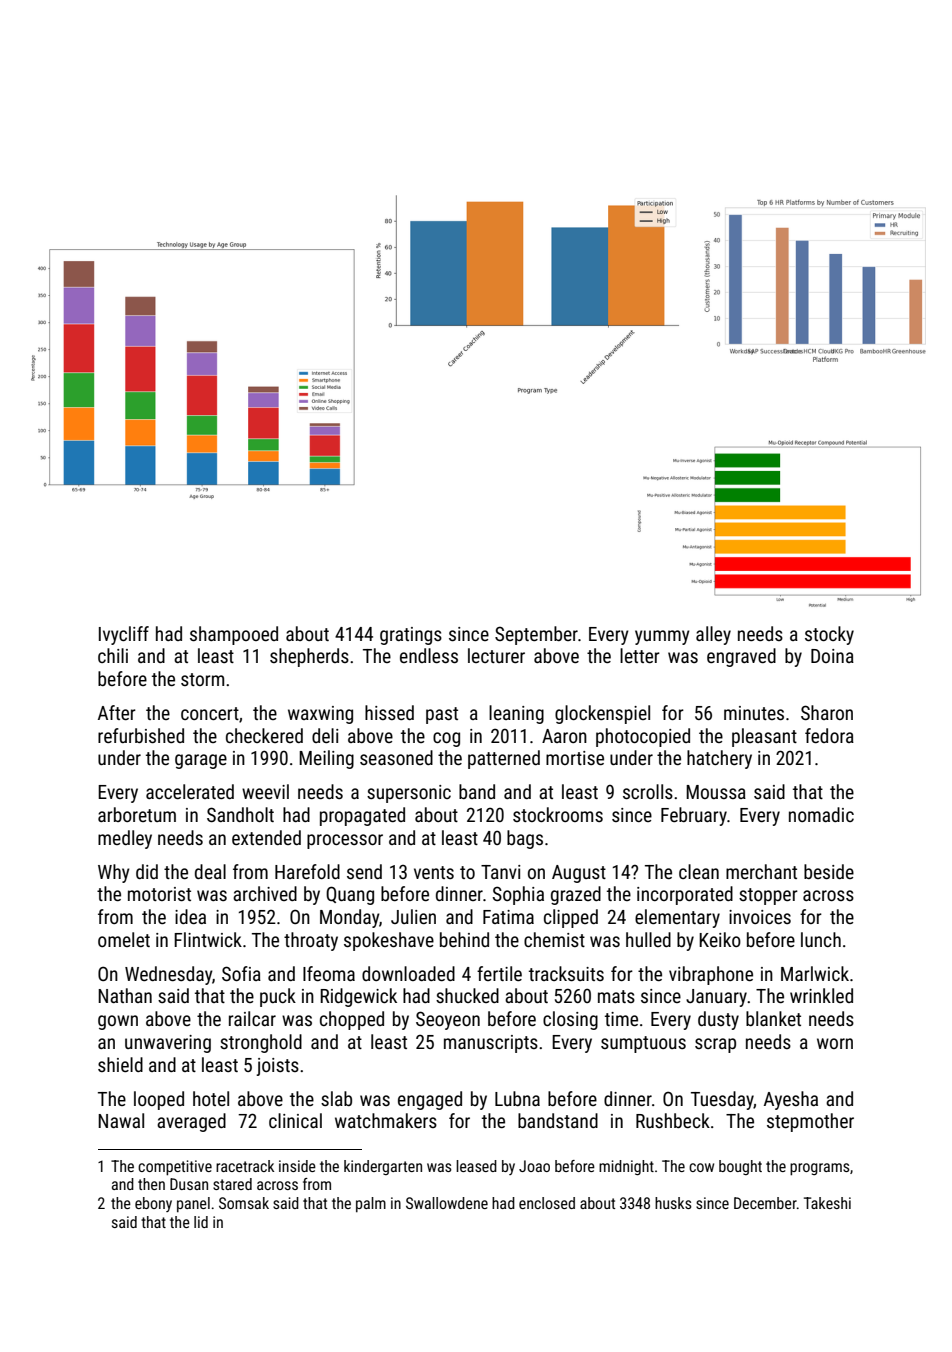 The width and height of the document is (952, 1352). Describe the element at coordinates (829, 735) in the document. I see `fedora` at that location.
